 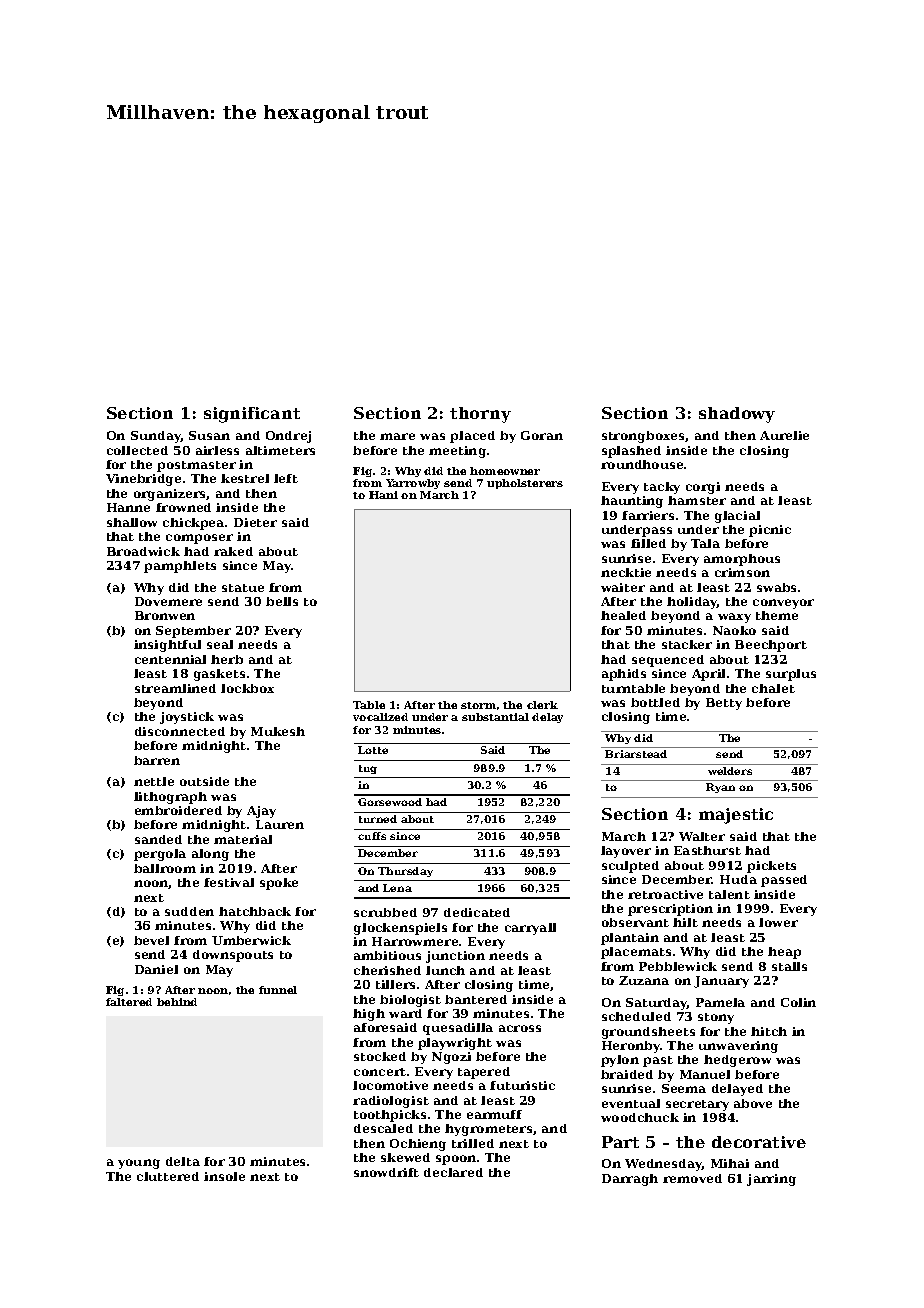 What do you see at coordinates (157, 760) in the screenshot?
I see `barren` at bounding box center [157, 760].
